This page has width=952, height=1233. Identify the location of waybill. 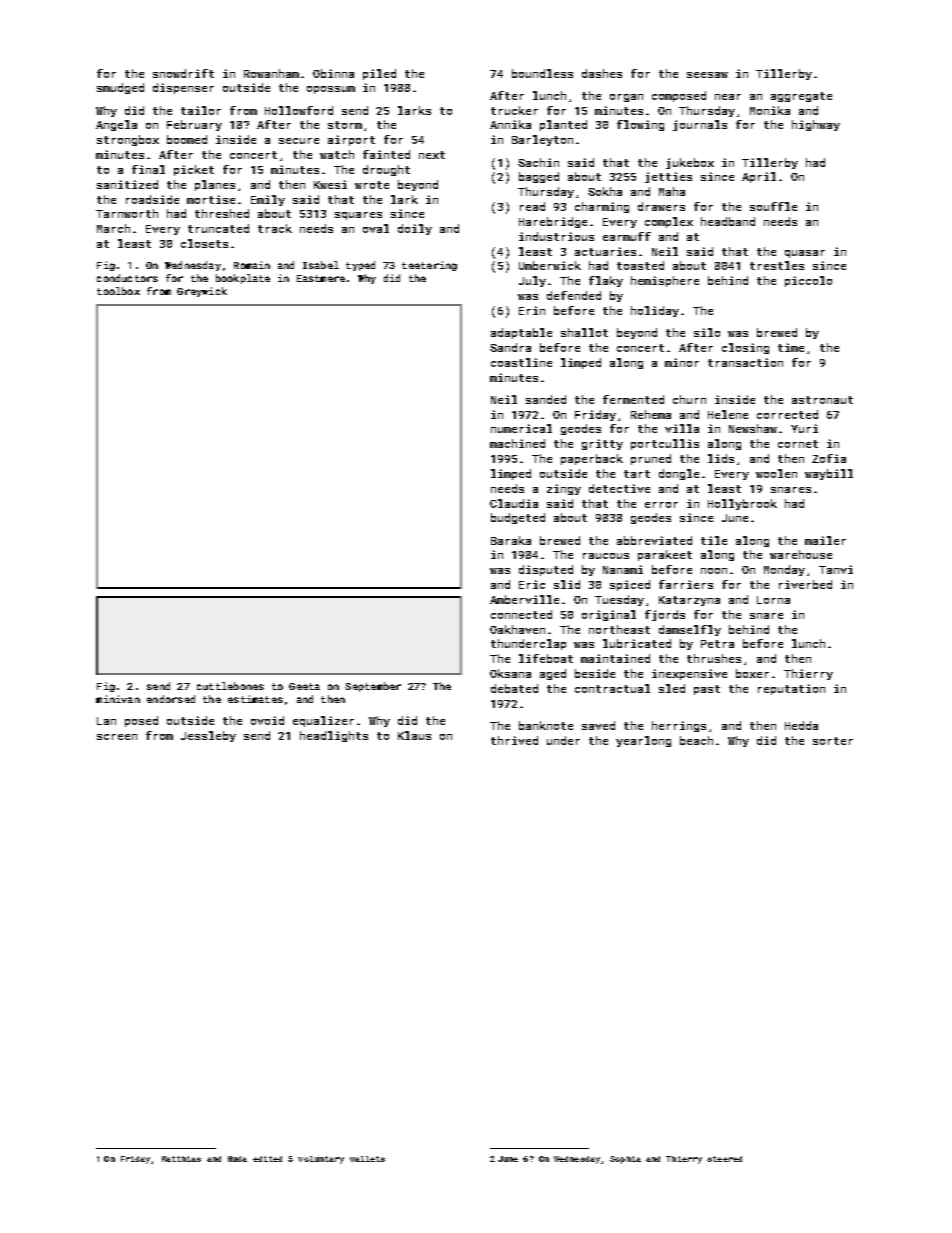
(829, 474).
